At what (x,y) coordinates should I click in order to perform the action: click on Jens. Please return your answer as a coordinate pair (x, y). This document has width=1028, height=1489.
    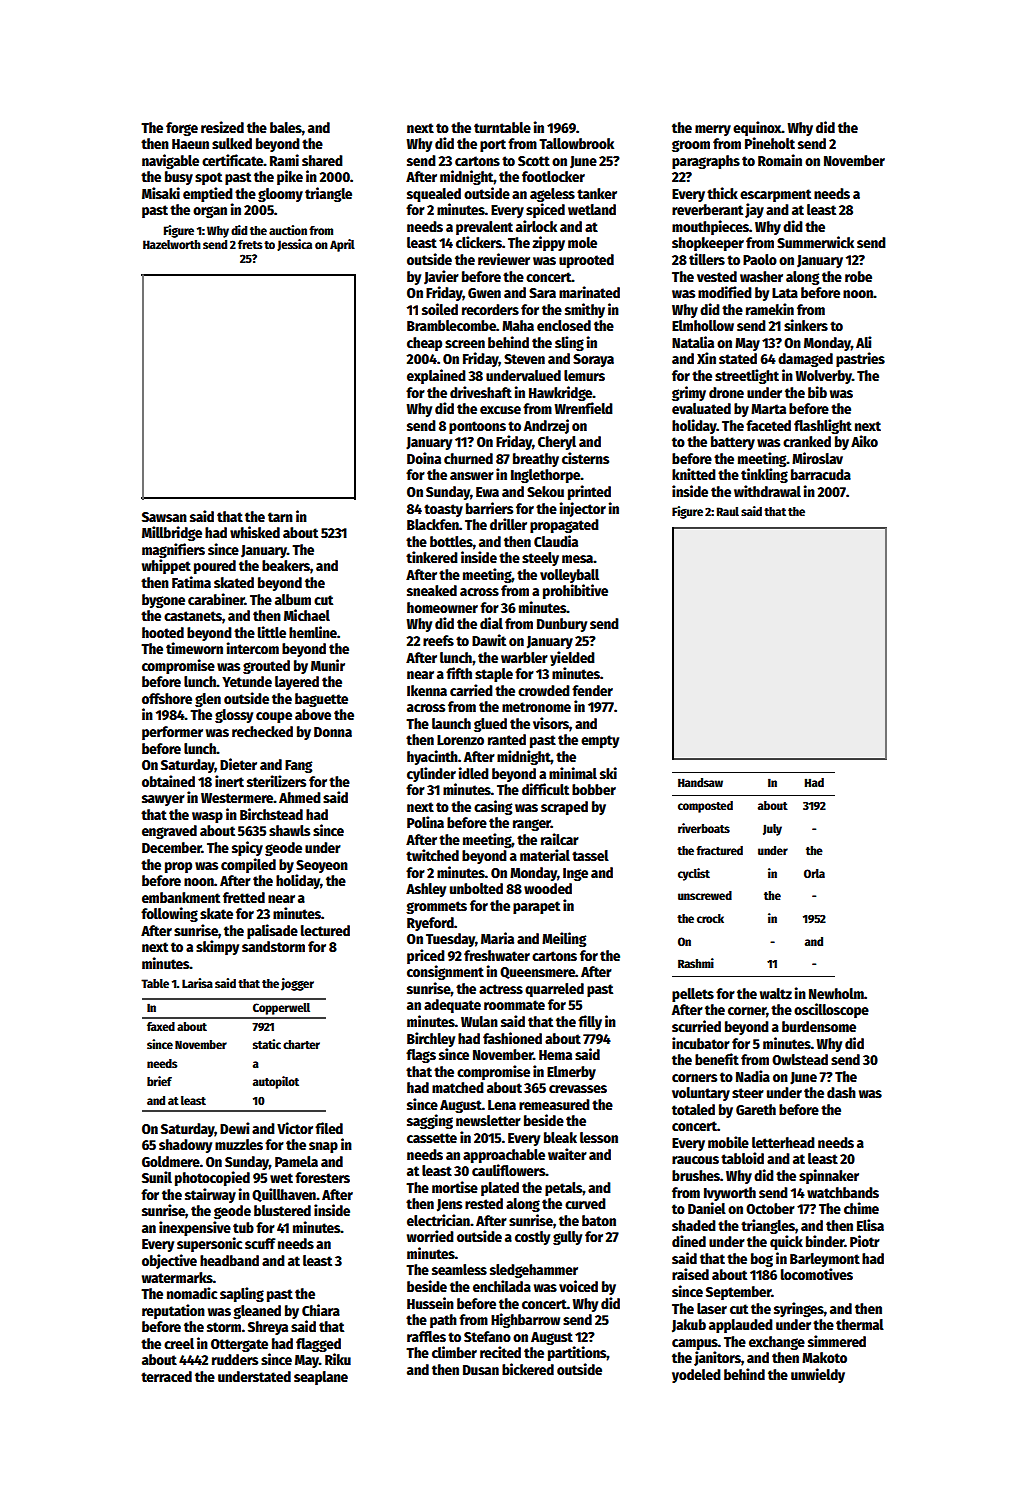
    Looking at the image, I should click on (449, 1205).
